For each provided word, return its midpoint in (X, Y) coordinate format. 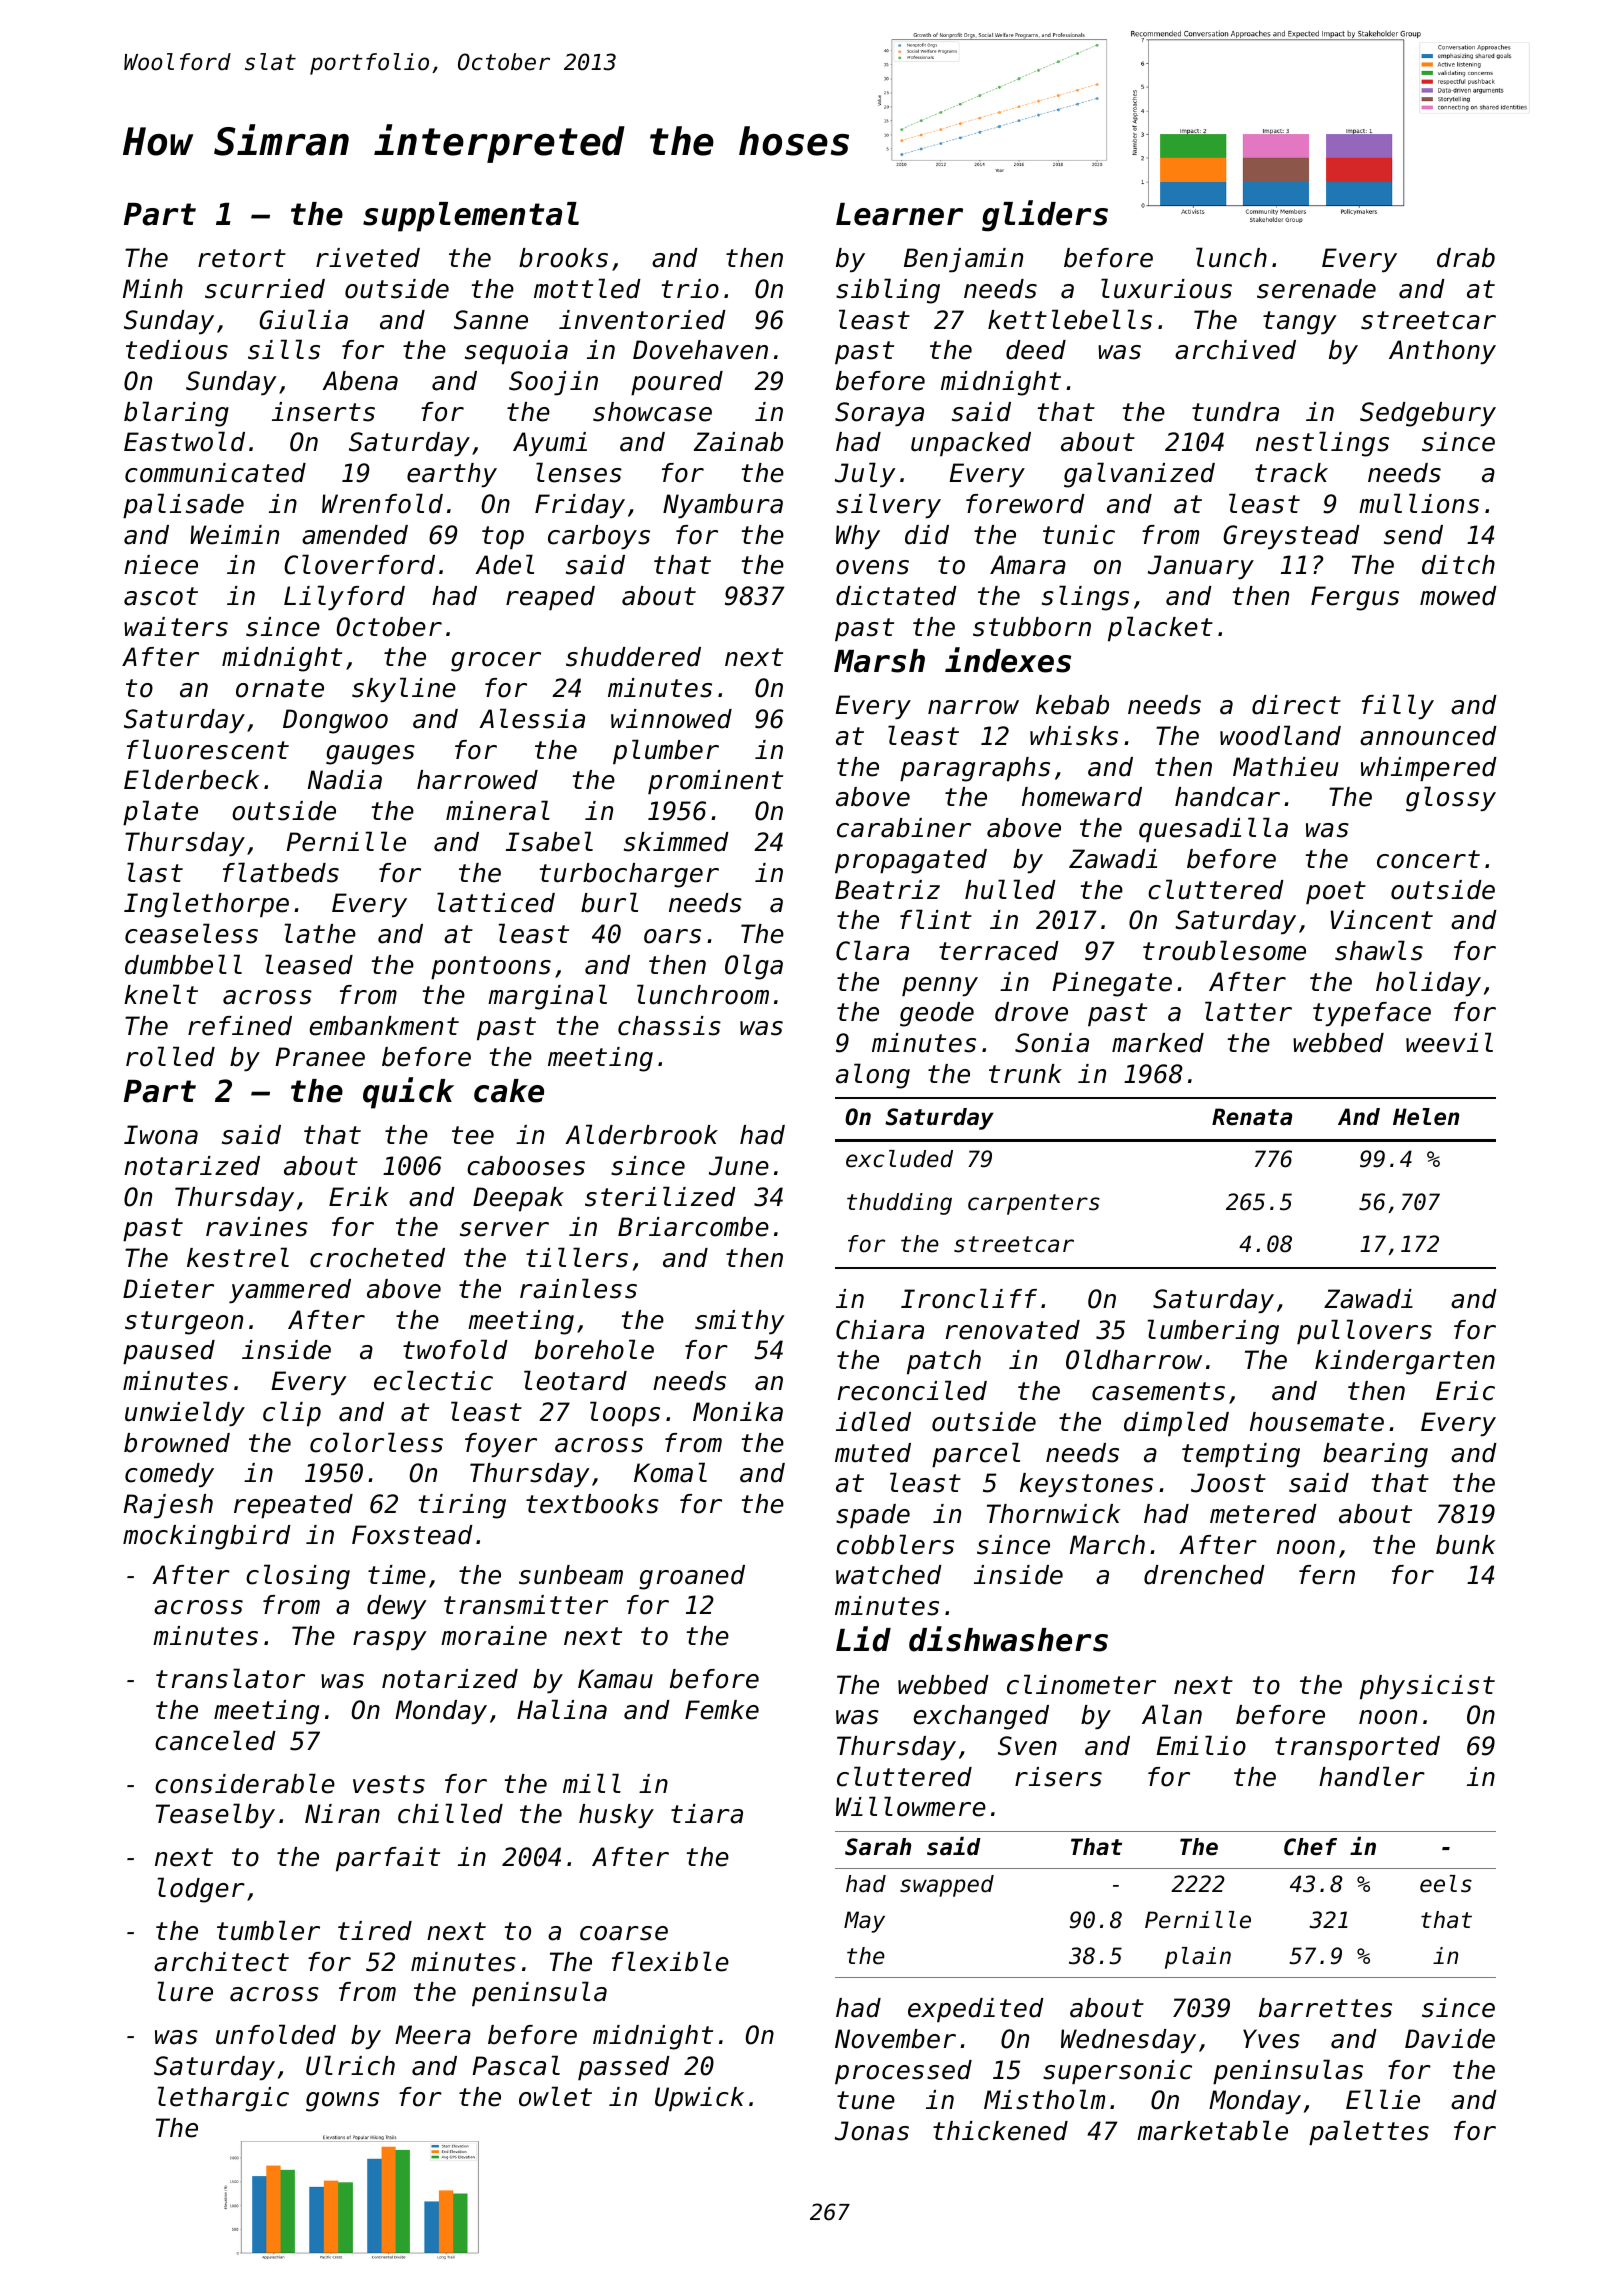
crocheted (377, 1258)
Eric (1465, 1391)
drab (1466, 258)
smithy (740, 1322)
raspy (390, 1640)
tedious (177, 350)
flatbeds (281, 872)
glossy (1451, 799)
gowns (342, 2102)
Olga (754, 967)
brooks (563, 258)
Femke (722, 1710)
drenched (1204, 1575)
